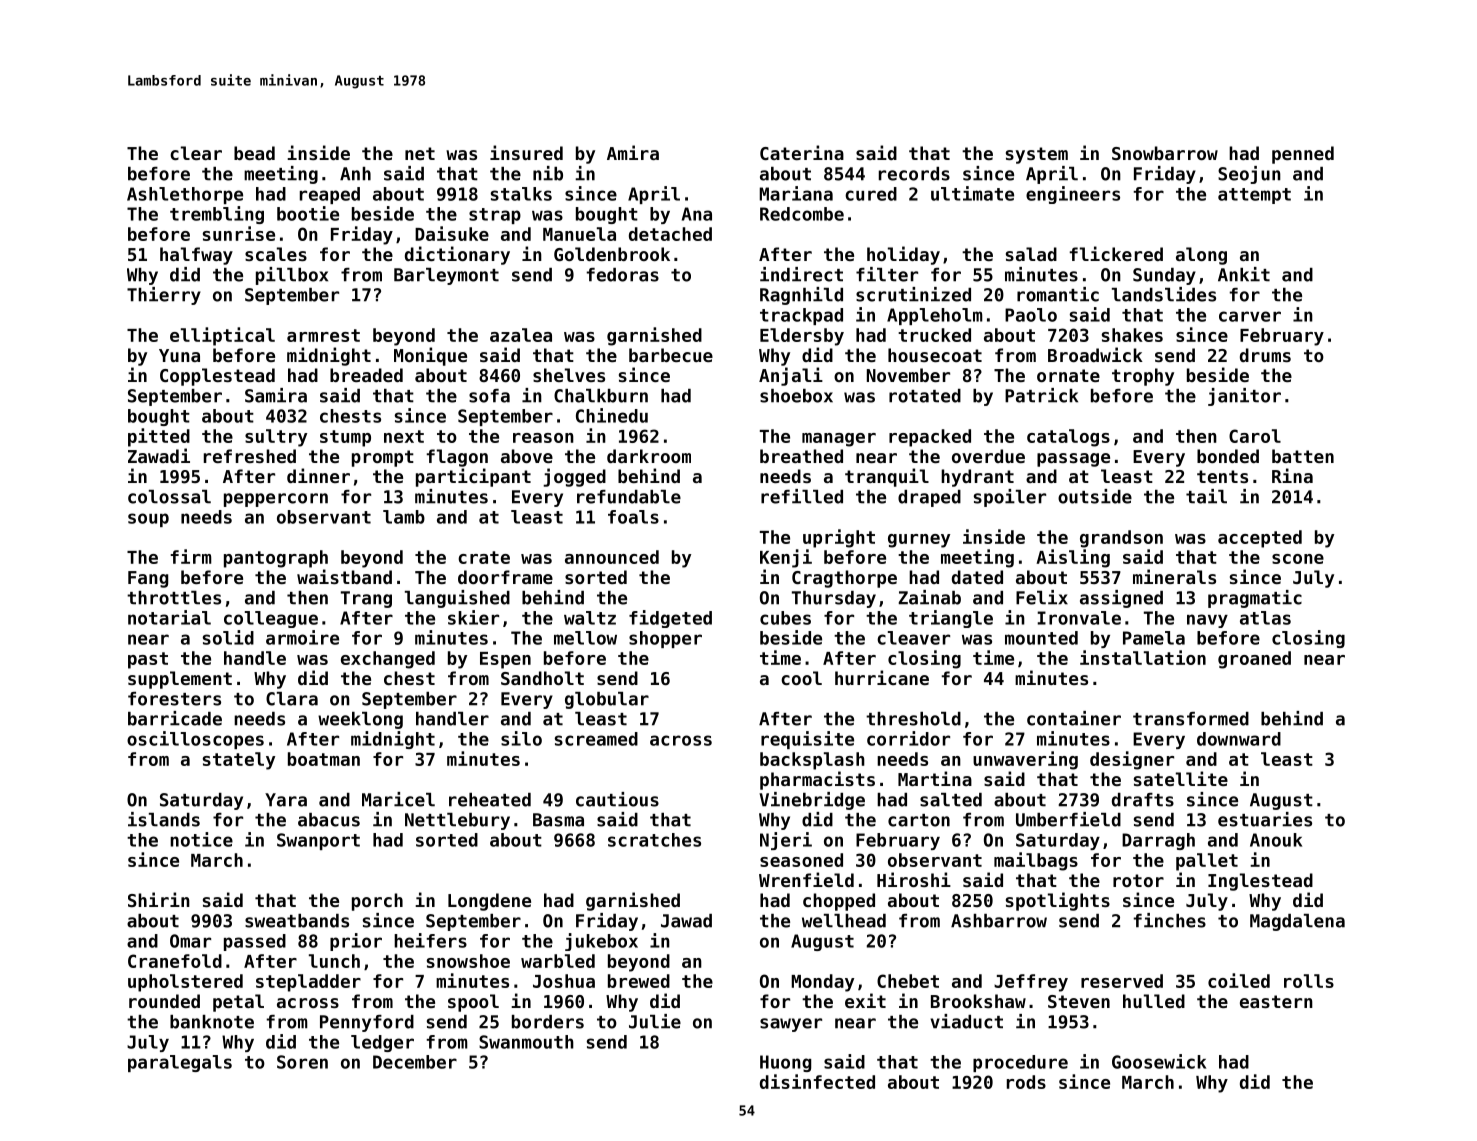 The height and width of the screenshot is (1141, 1477). Describe the element at coordinates (1297, 922) in the screenshot. I see `Magdalena` at that location.
